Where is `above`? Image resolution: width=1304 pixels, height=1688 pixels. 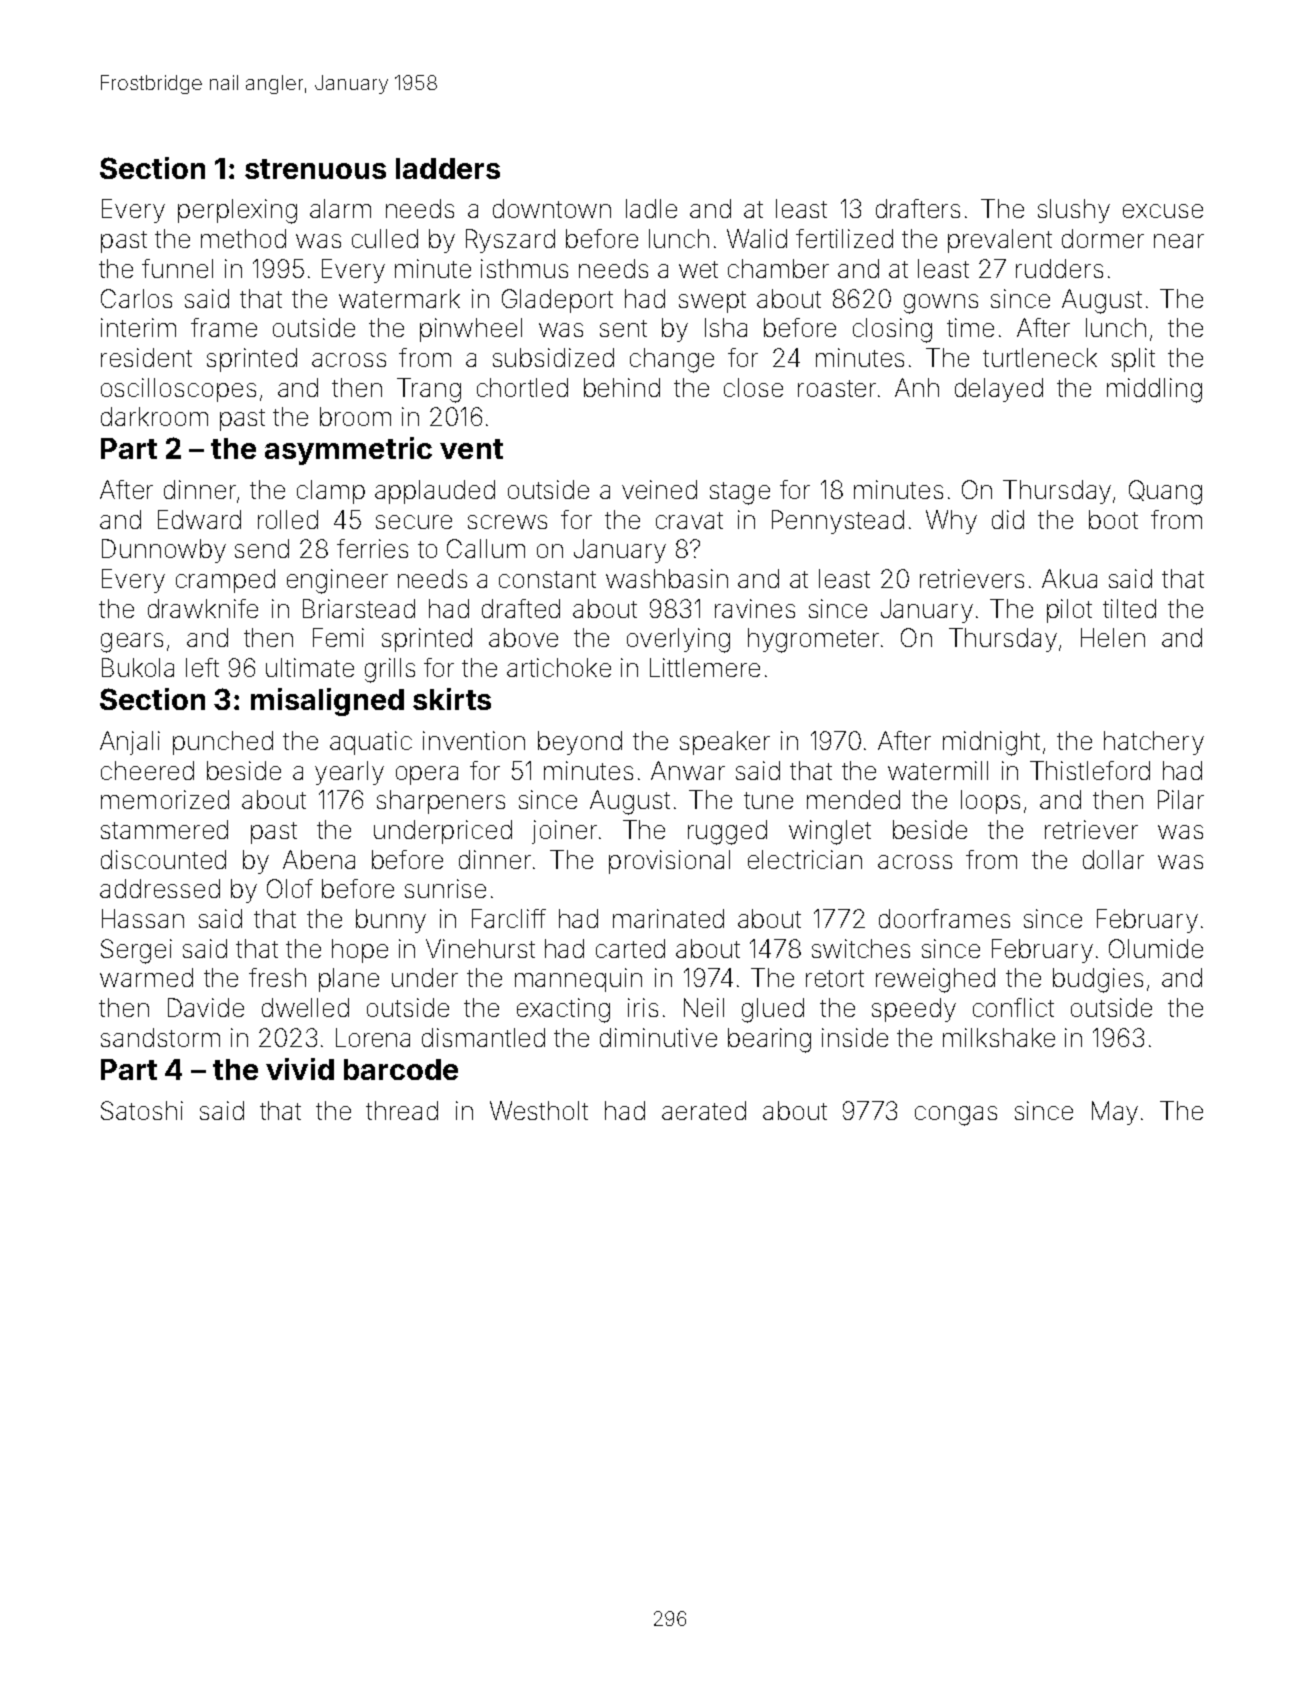
above is located at coordinates (523, 637).
